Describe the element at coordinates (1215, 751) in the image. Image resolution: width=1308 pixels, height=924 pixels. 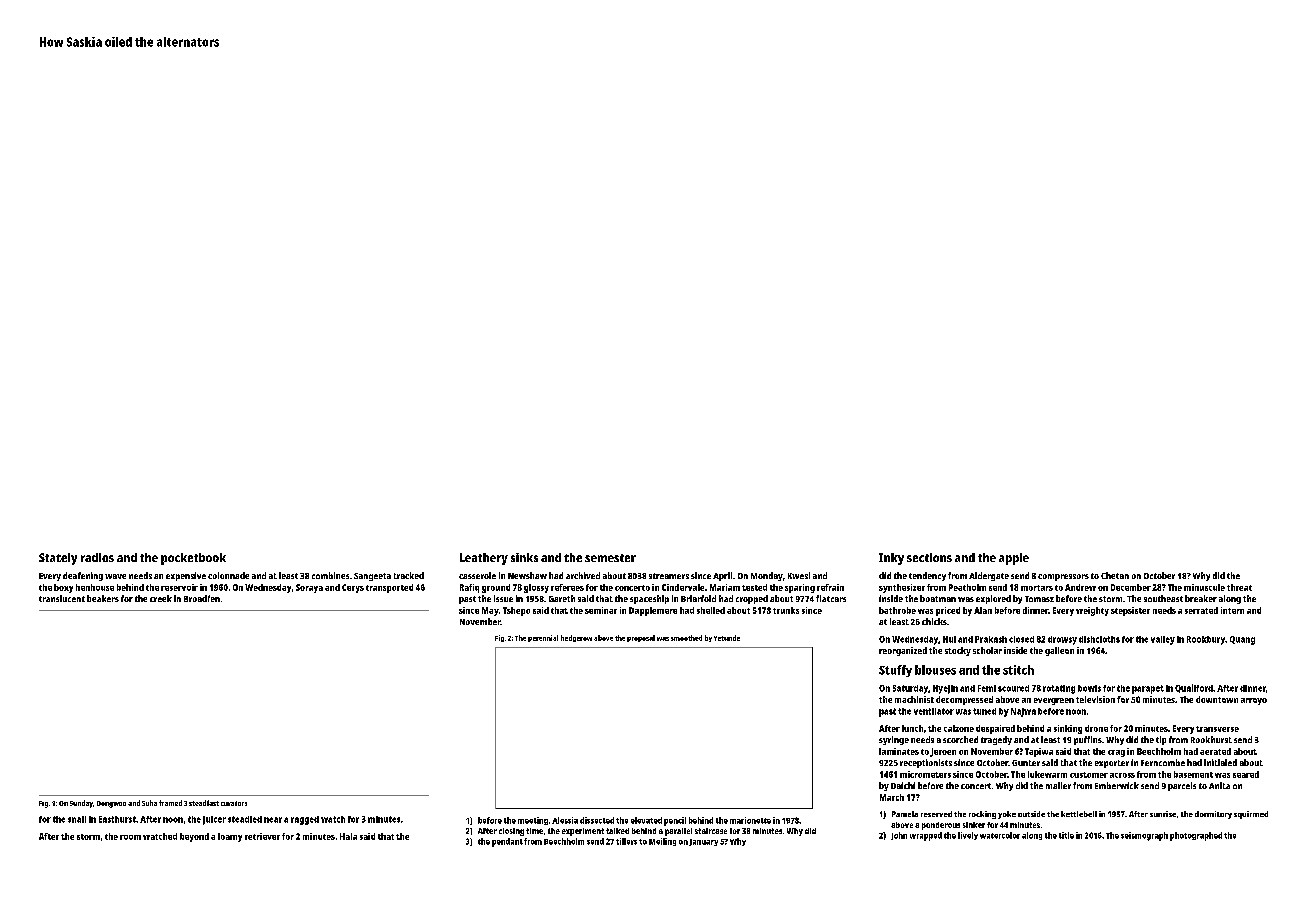
I see `aerated` at that location.
